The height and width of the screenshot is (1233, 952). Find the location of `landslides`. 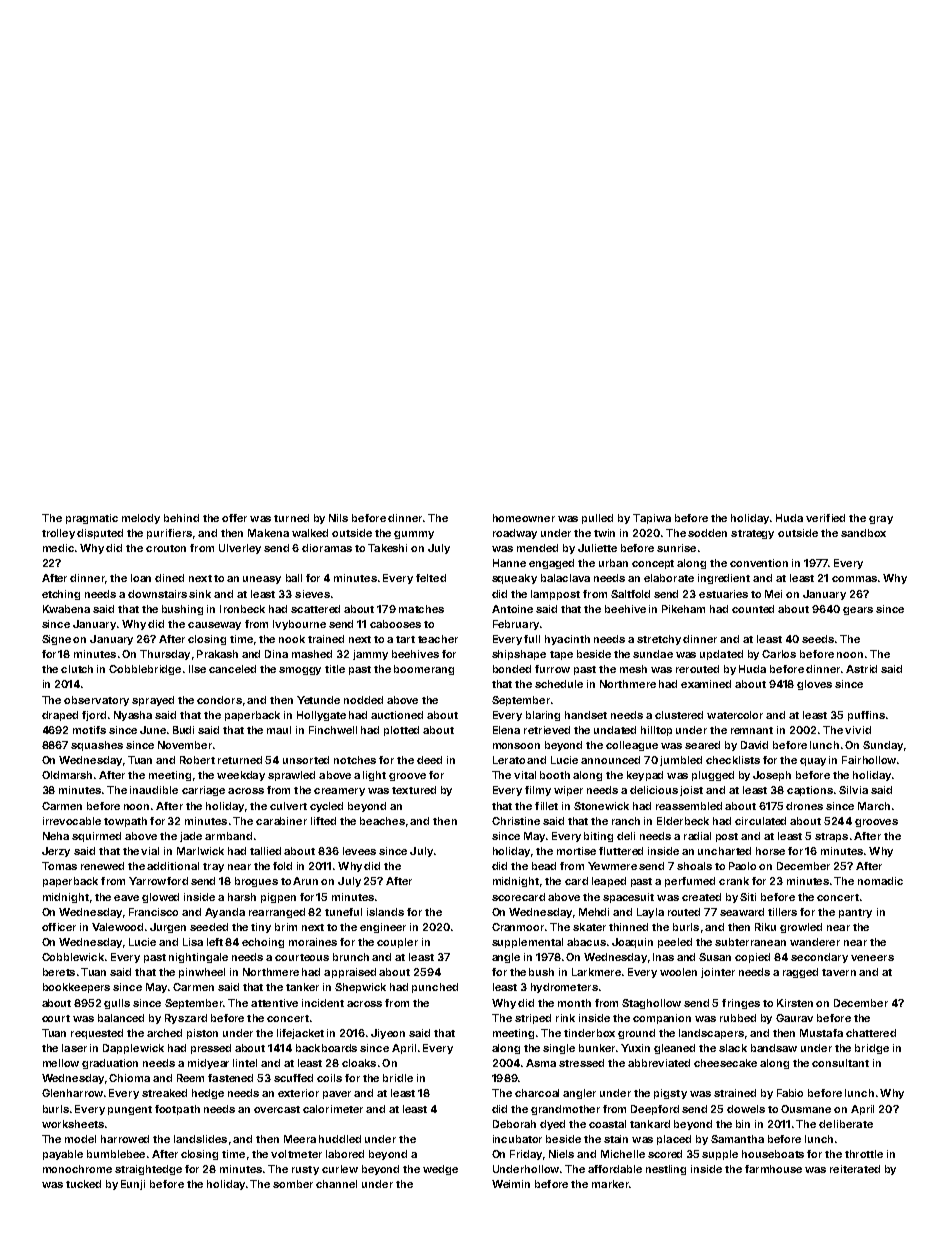

landslides is located at coordinates (200, 1139).
